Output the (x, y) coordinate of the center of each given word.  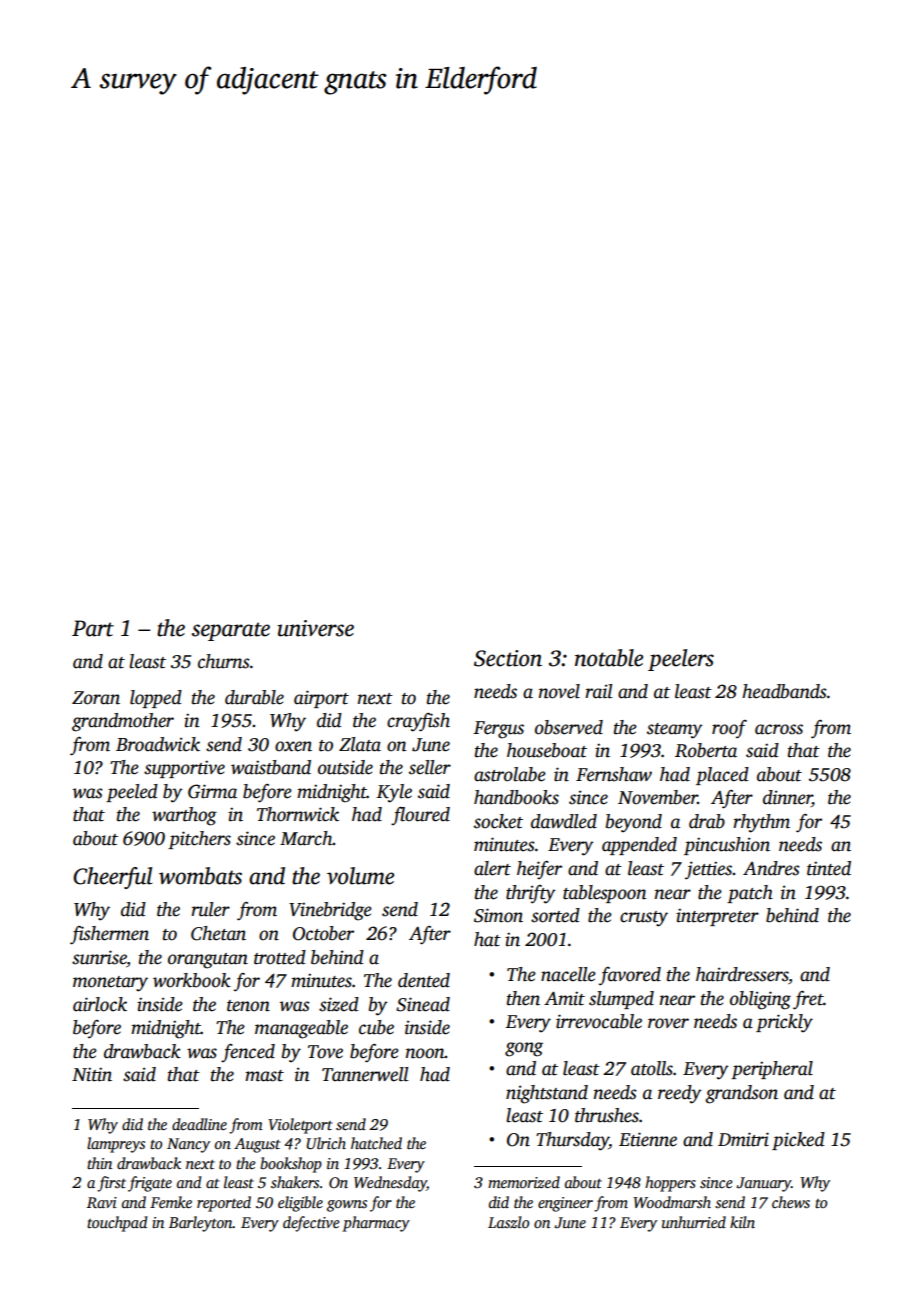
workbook (192, 980)
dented (424, 980)
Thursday (572, 1141)
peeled (132, 793)
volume (360, 876)
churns (224, 661)
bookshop (291, 1165)
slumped (621, 1000)
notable (609, 658)
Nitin (92, 1074)
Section (508, 658)
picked (798, 1141)
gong (524, 1049)
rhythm (761, 823)
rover (668, 1023)
